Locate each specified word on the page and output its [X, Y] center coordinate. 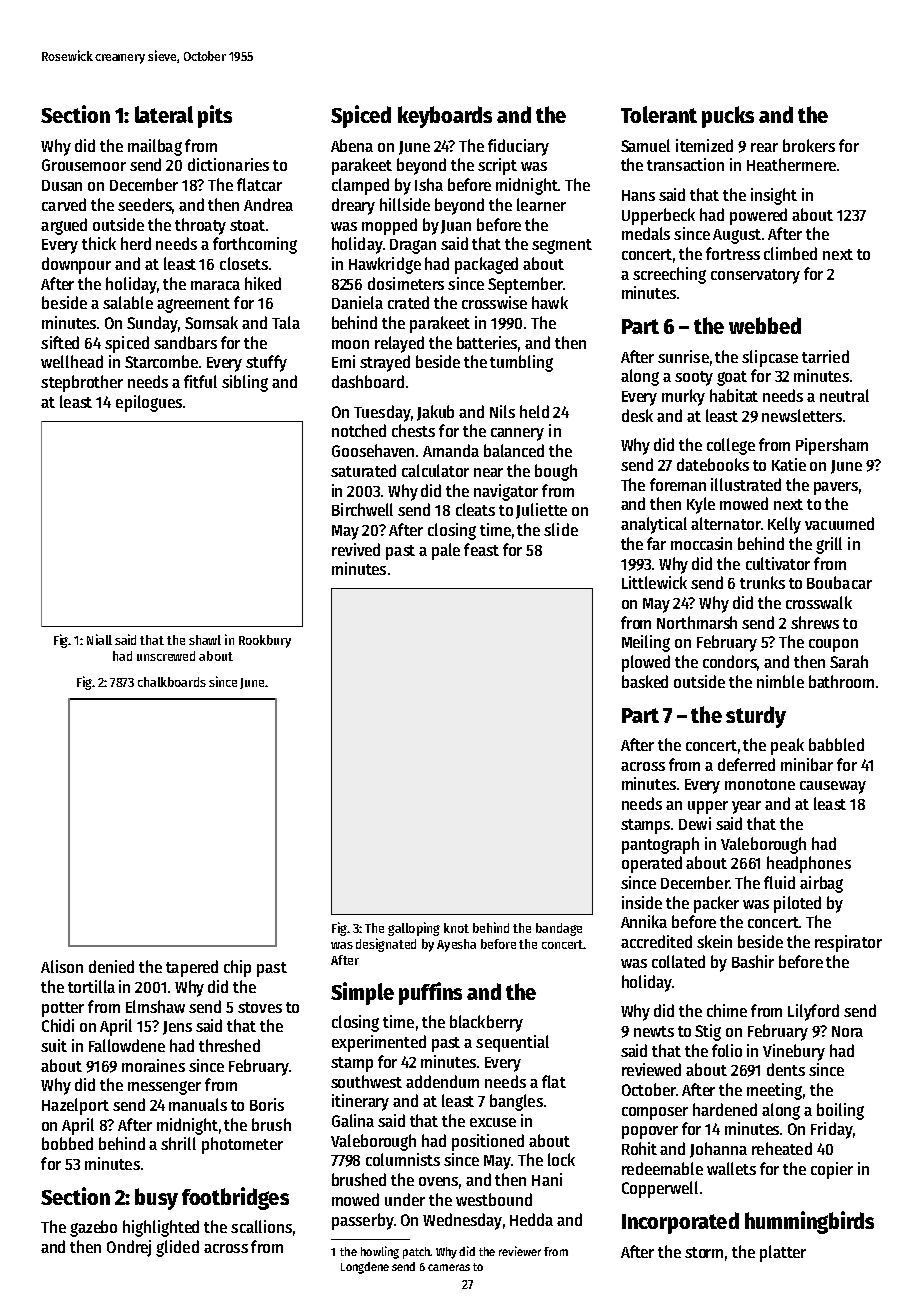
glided [177, 1248]
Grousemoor [84, 165]
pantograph [660, 845]
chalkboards [172, 682]
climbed [790, 253]
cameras [449, 1267]
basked [645, 681]
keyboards [445, 117]
